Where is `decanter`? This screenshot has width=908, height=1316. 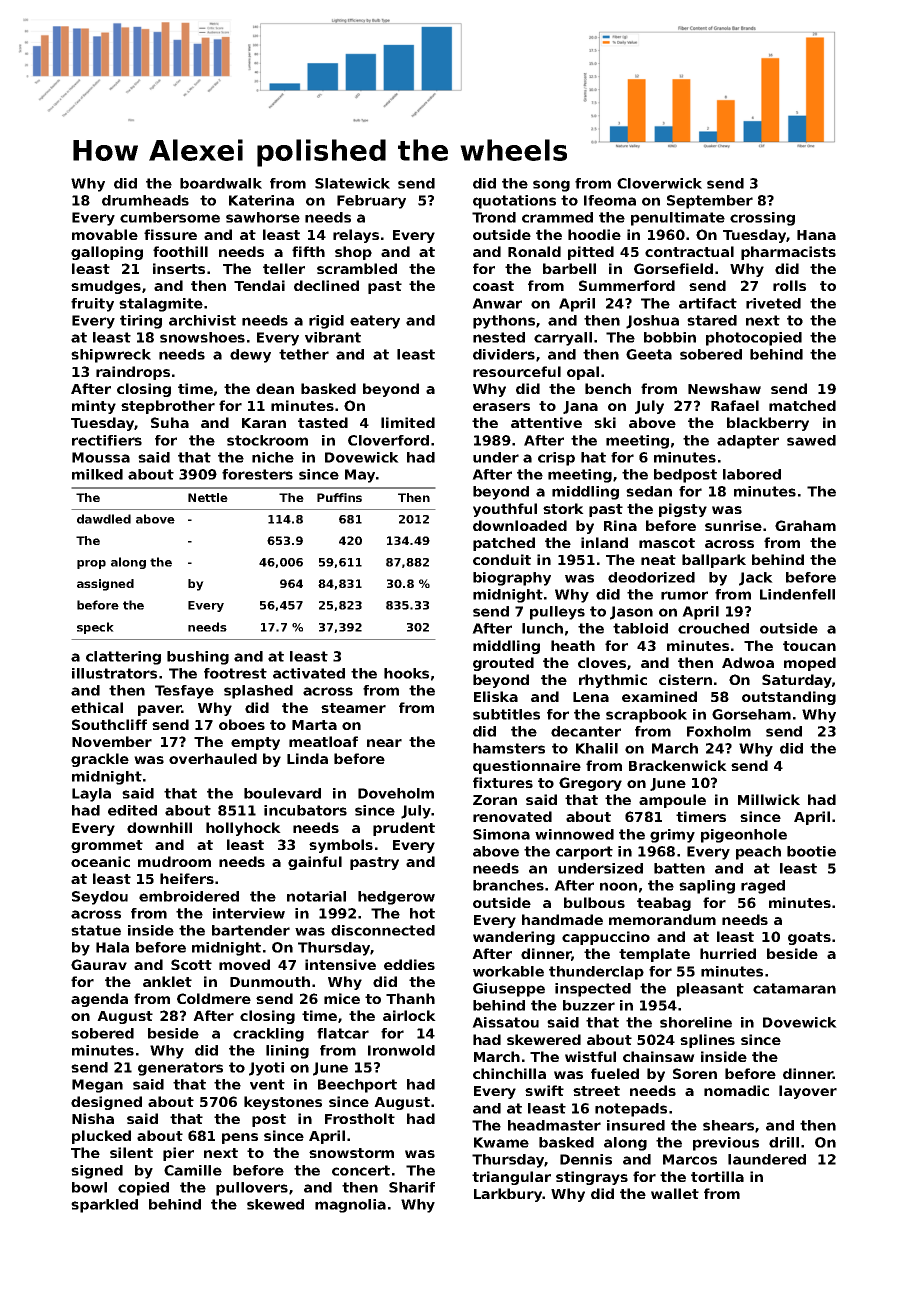 decanter is located at coordinates (586, 731).
